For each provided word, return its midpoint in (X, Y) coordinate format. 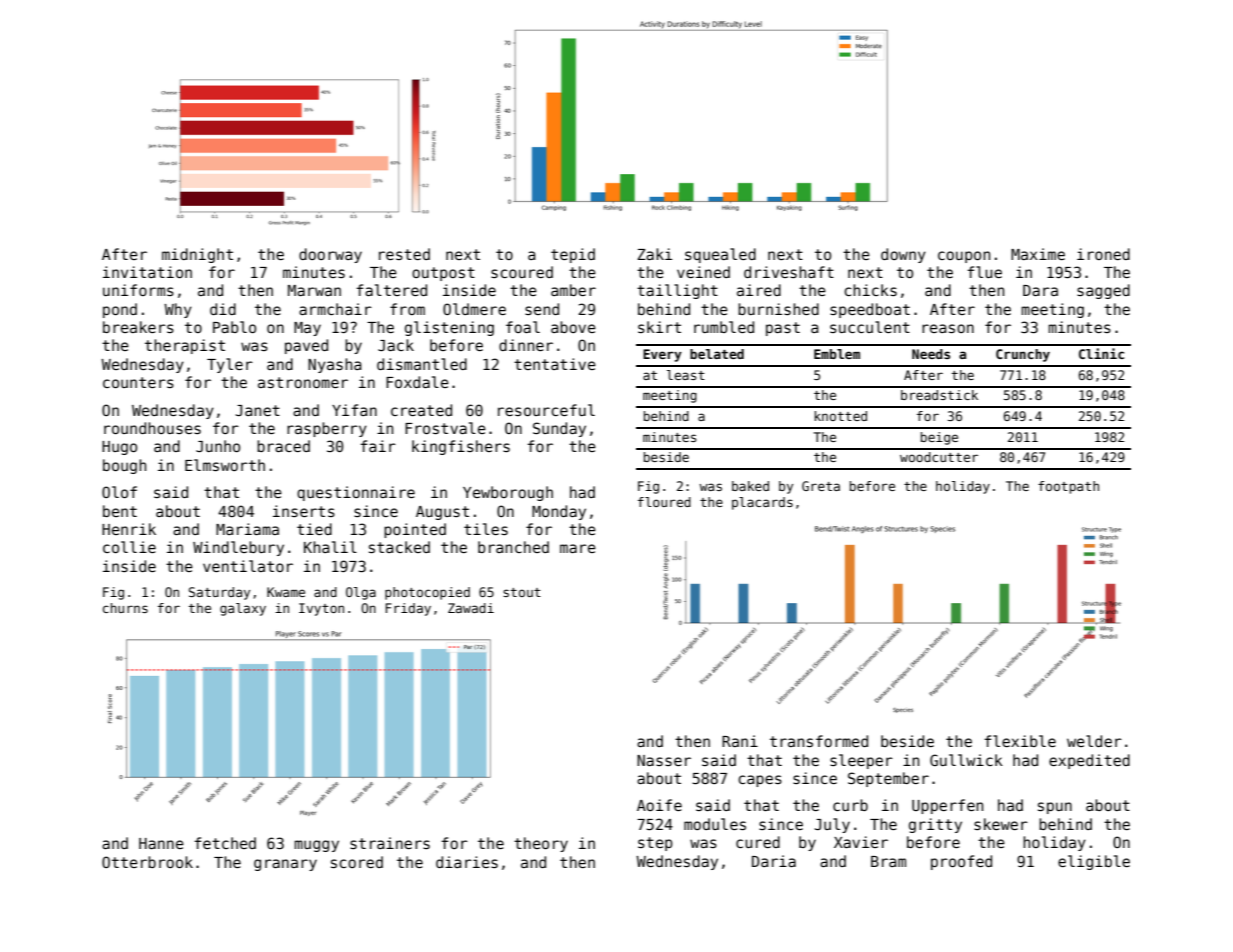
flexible (1020, 741)
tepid (573, 255)
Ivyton (321, 609)
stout (522, 592)
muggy (316, 846)
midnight (197, 255)
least (686, 375)
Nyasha (335, 365)
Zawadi (471, 608)
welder (1094, 741)
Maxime (1038, 254)
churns (125, 608)
